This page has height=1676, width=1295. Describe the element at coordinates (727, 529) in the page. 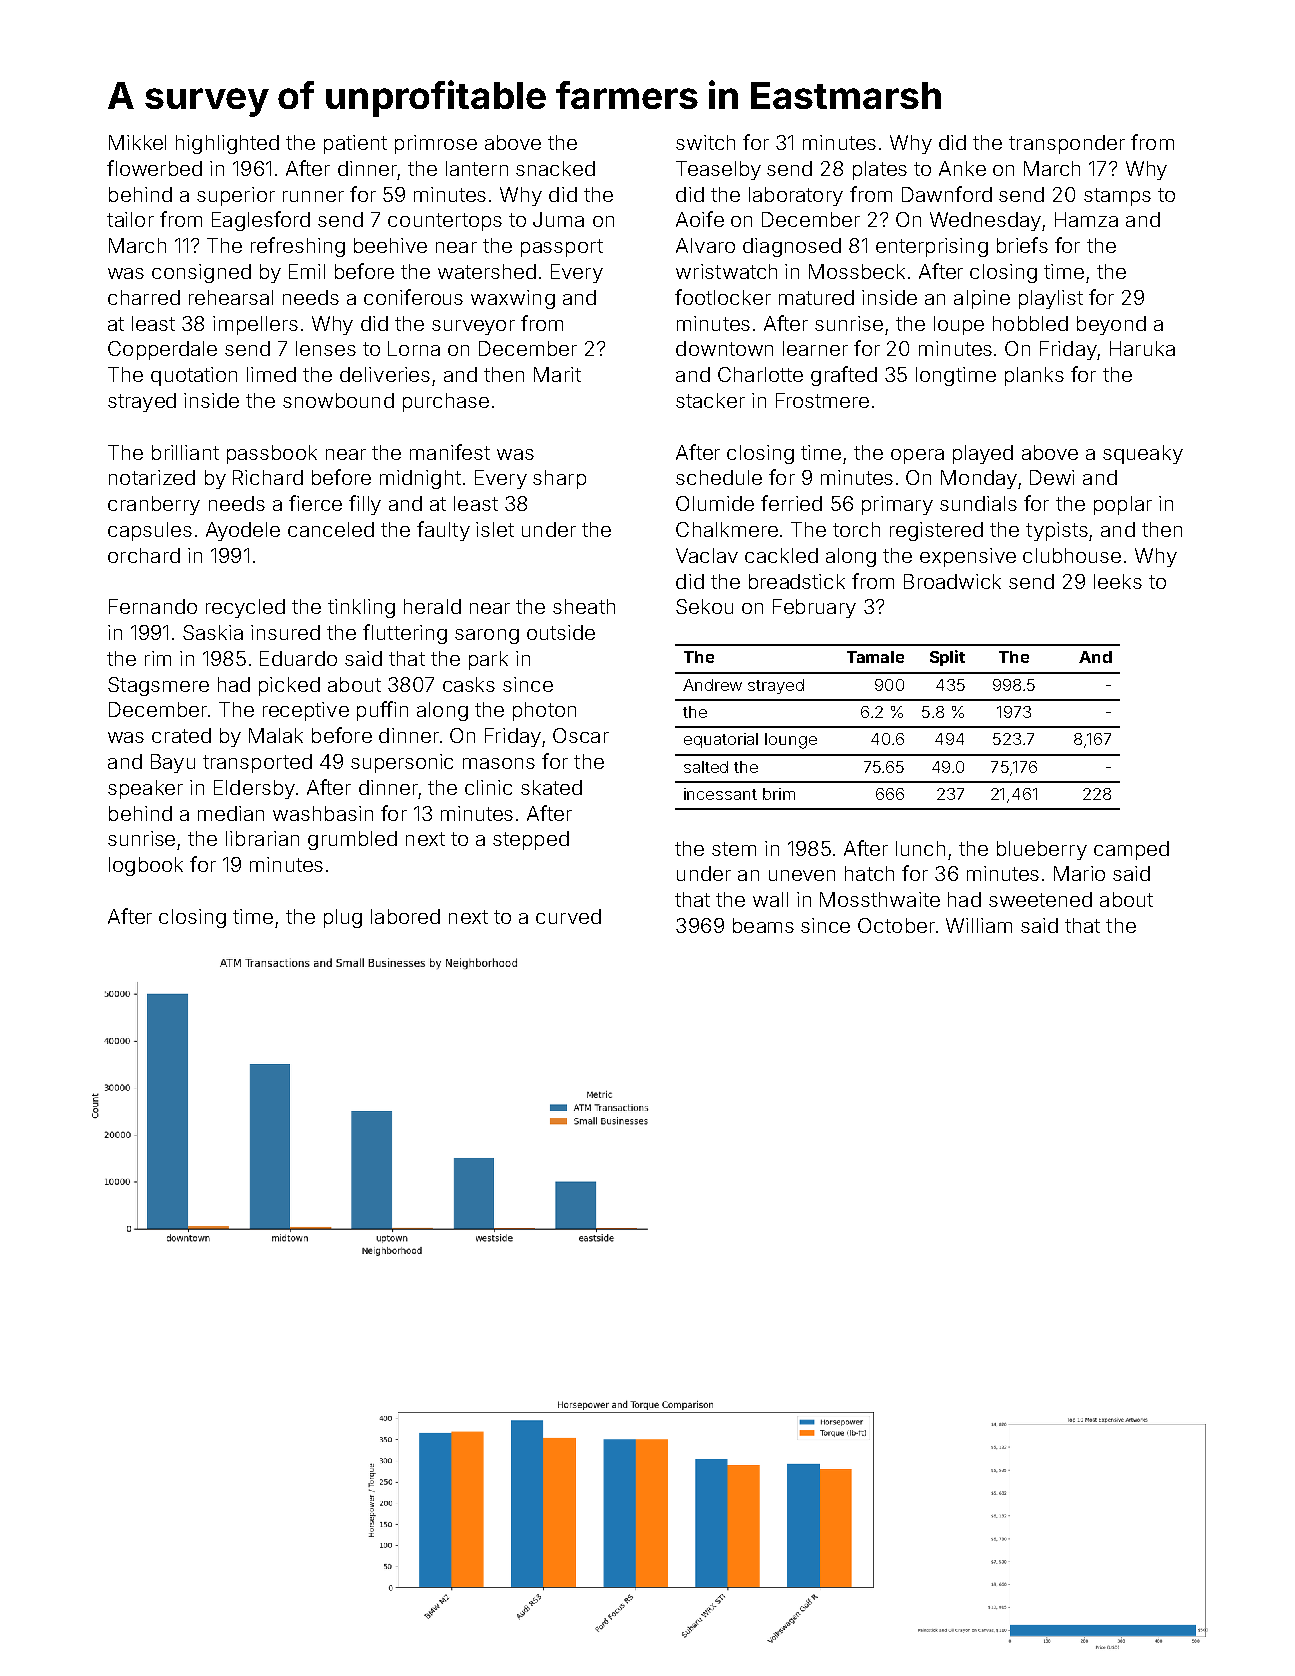

I see `Chalkmere` at that location.
